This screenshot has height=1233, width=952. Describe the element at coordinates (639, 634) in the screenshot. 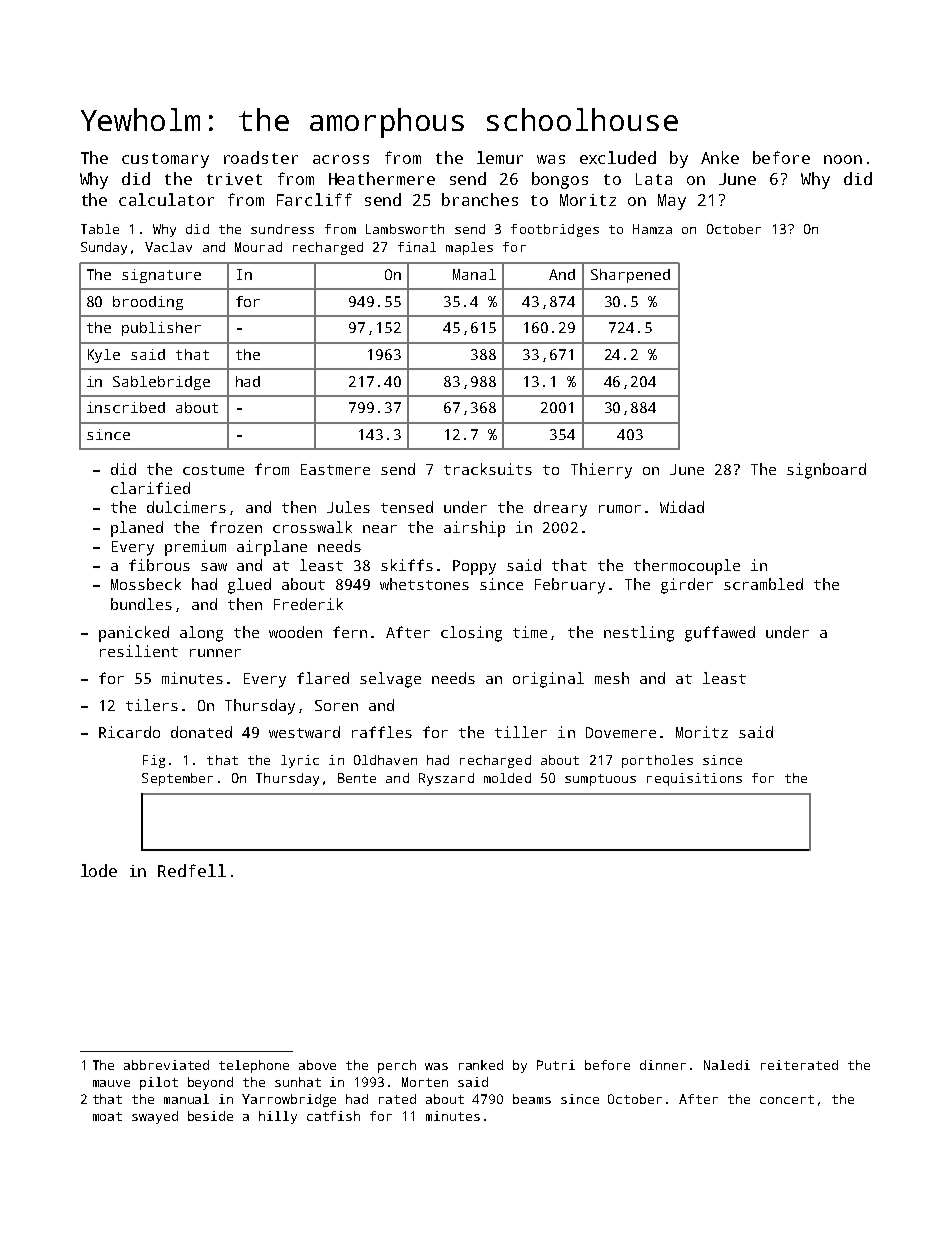

I see `nestling` at that location.
